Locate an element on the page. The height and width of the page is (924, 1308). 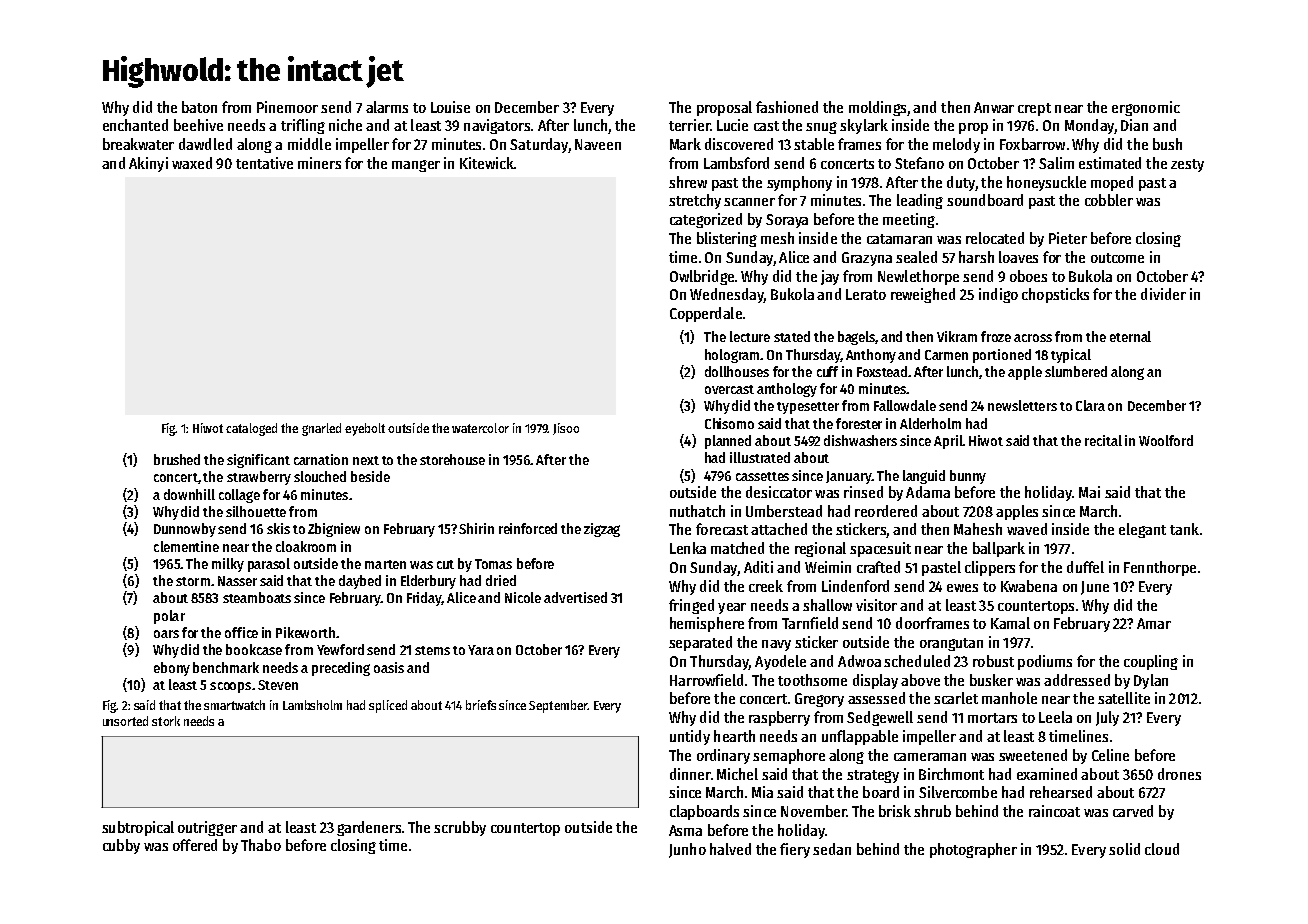
Owlbridge is located at coordinates (702, 277).
